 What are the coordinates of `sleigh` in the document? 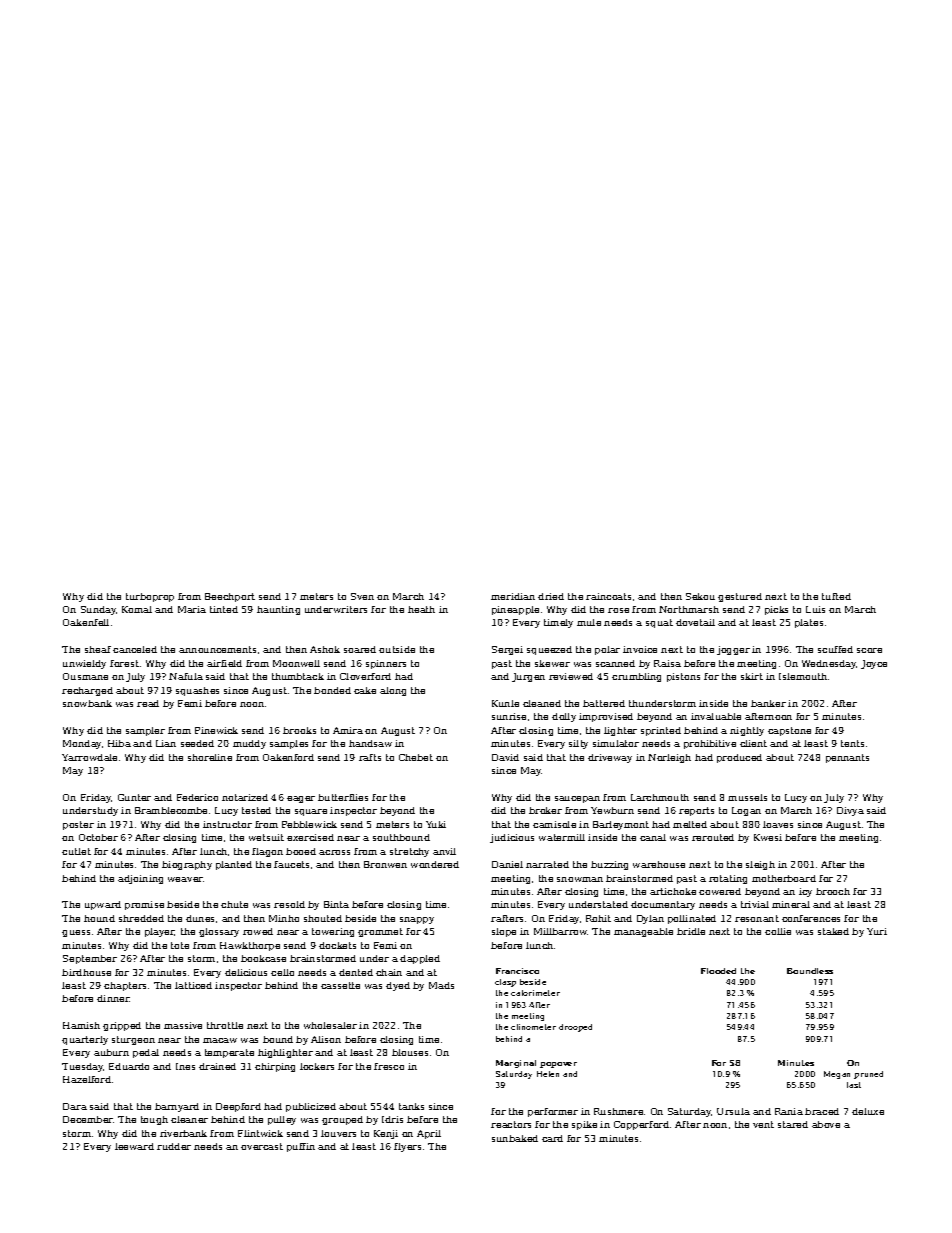 It's located at (760, 865).
